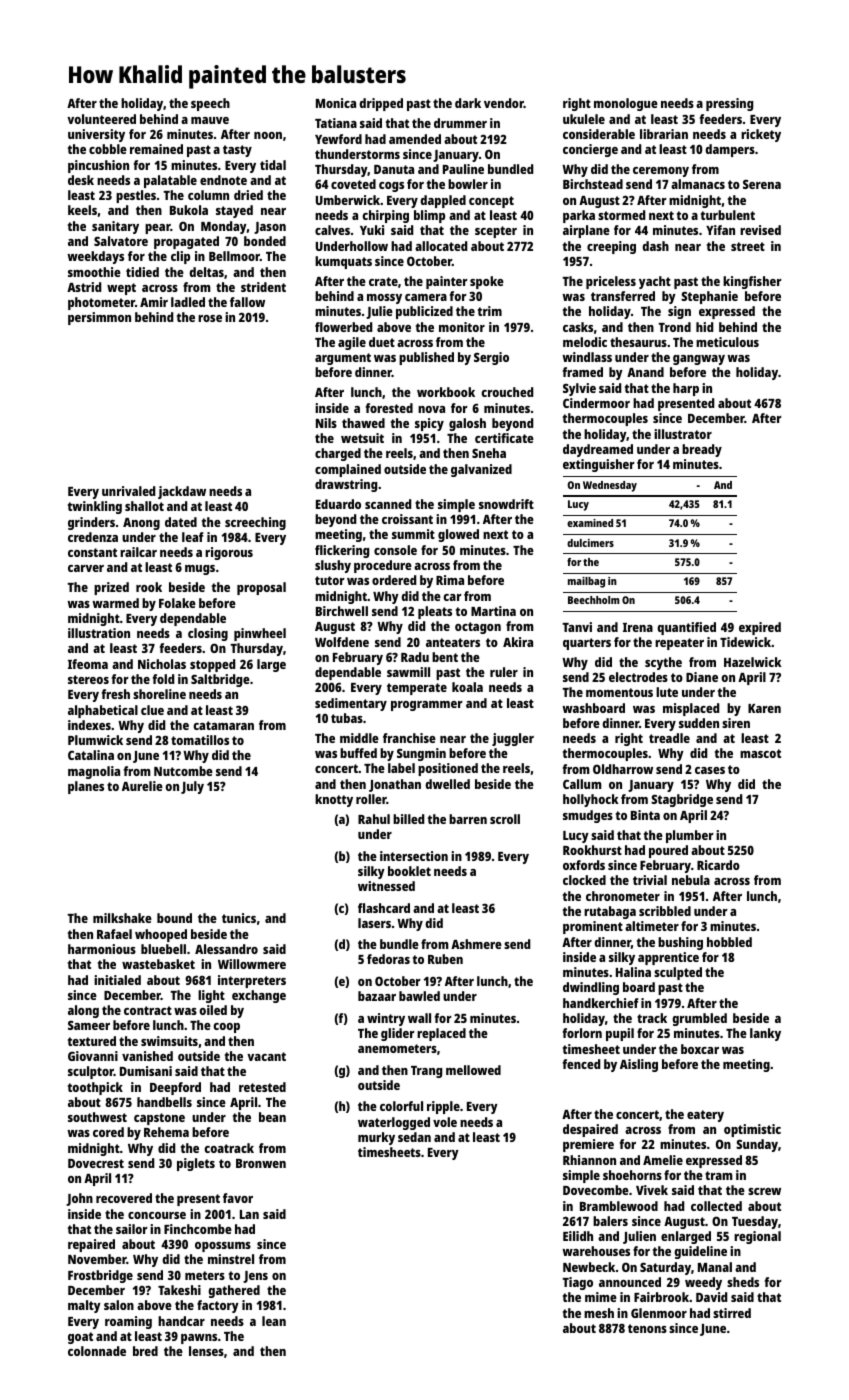  Describe the element at coordinates (206, 1351) in the page. I see `lenses` at that location.
